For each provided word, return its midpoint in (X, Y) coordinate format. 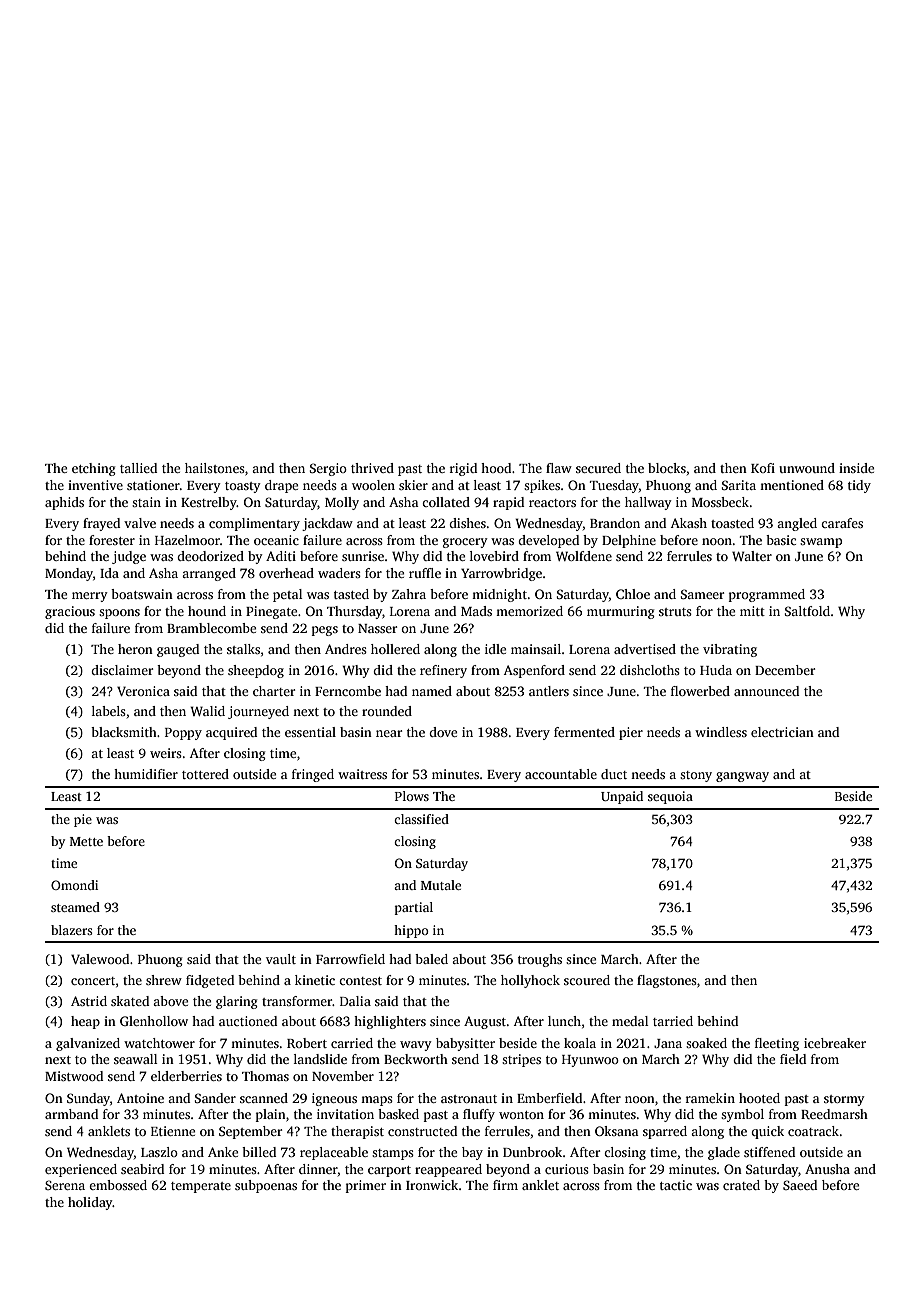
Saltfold (807, 611)
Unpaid (622, 797)
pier (631, 733)
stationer (153, 485)
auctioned (248, 1021)
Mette (86, 841)
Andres (346, 649)
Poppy (183, 734)
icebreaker (835, 1043)
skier (413, 485)
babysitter (465, 1044)
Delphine (629, 541)
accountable (561, 774)
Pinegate (271, 612)
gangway (742, 777)
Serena (65, 1185)
